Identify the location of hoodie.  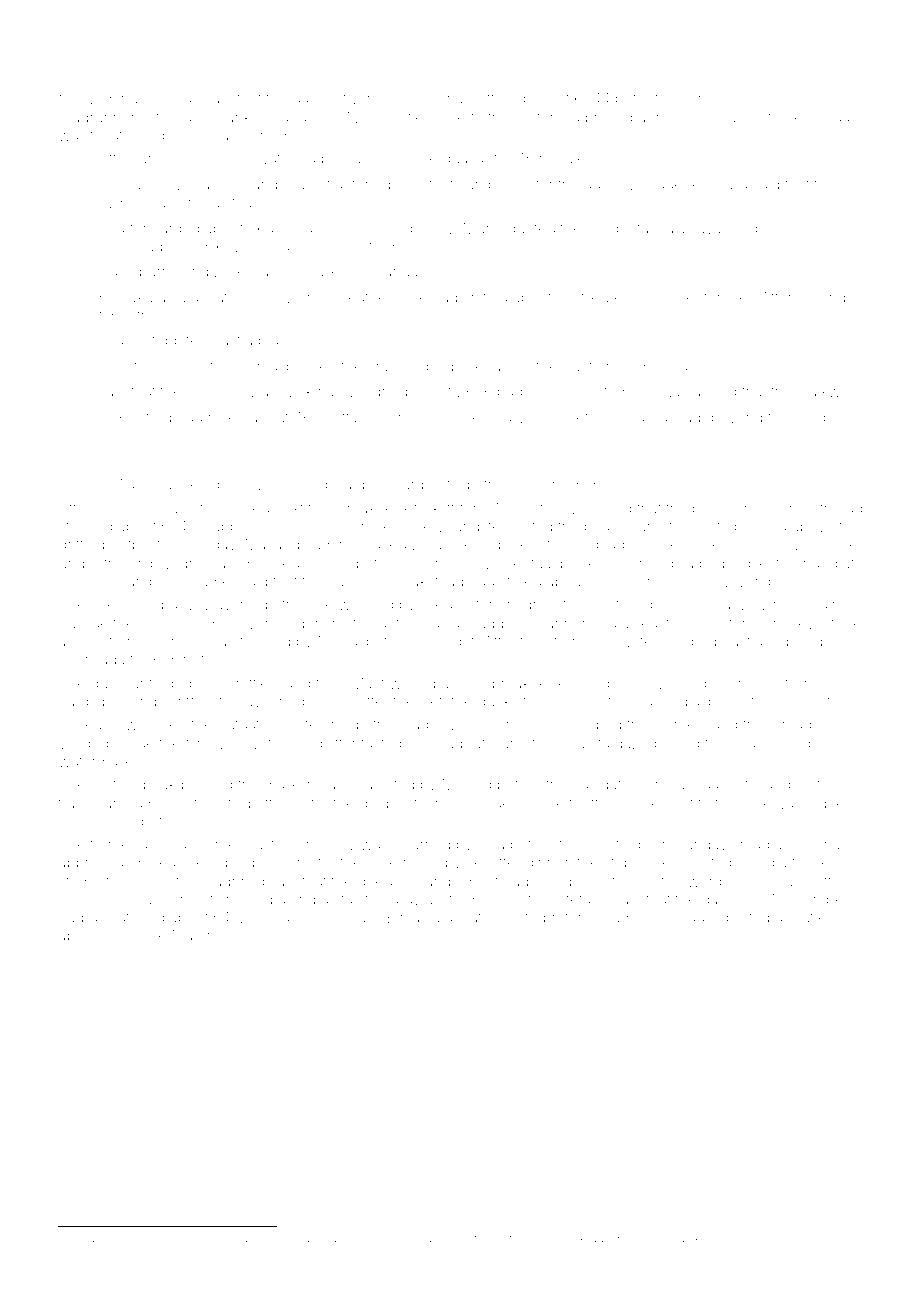
(636, 803).
